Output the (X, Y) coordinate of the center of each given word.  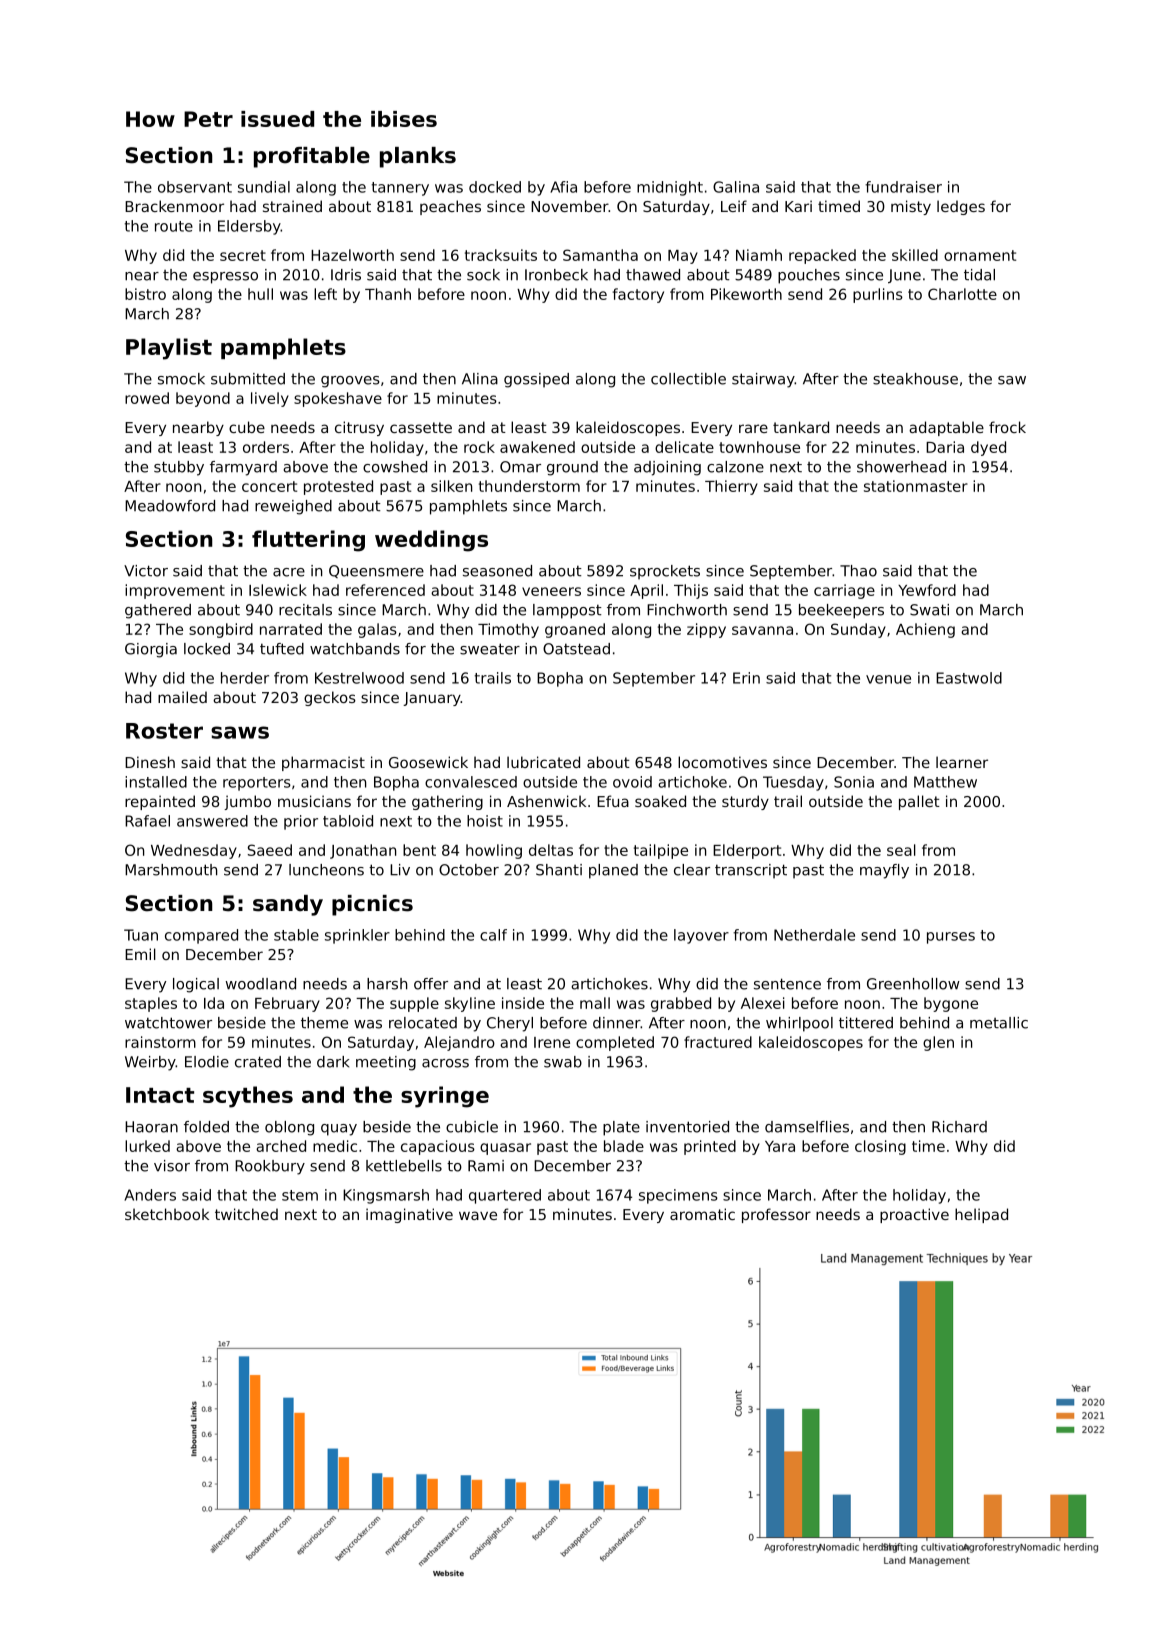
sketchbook (167, 1214)
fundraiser (903, 187)
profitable (312, 157)
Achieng (925, 630)
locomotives (722, 762)
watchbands (355, 649)
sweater (490, 649)
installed (156, 782)
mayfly (884, 871)
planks (418, 157)
